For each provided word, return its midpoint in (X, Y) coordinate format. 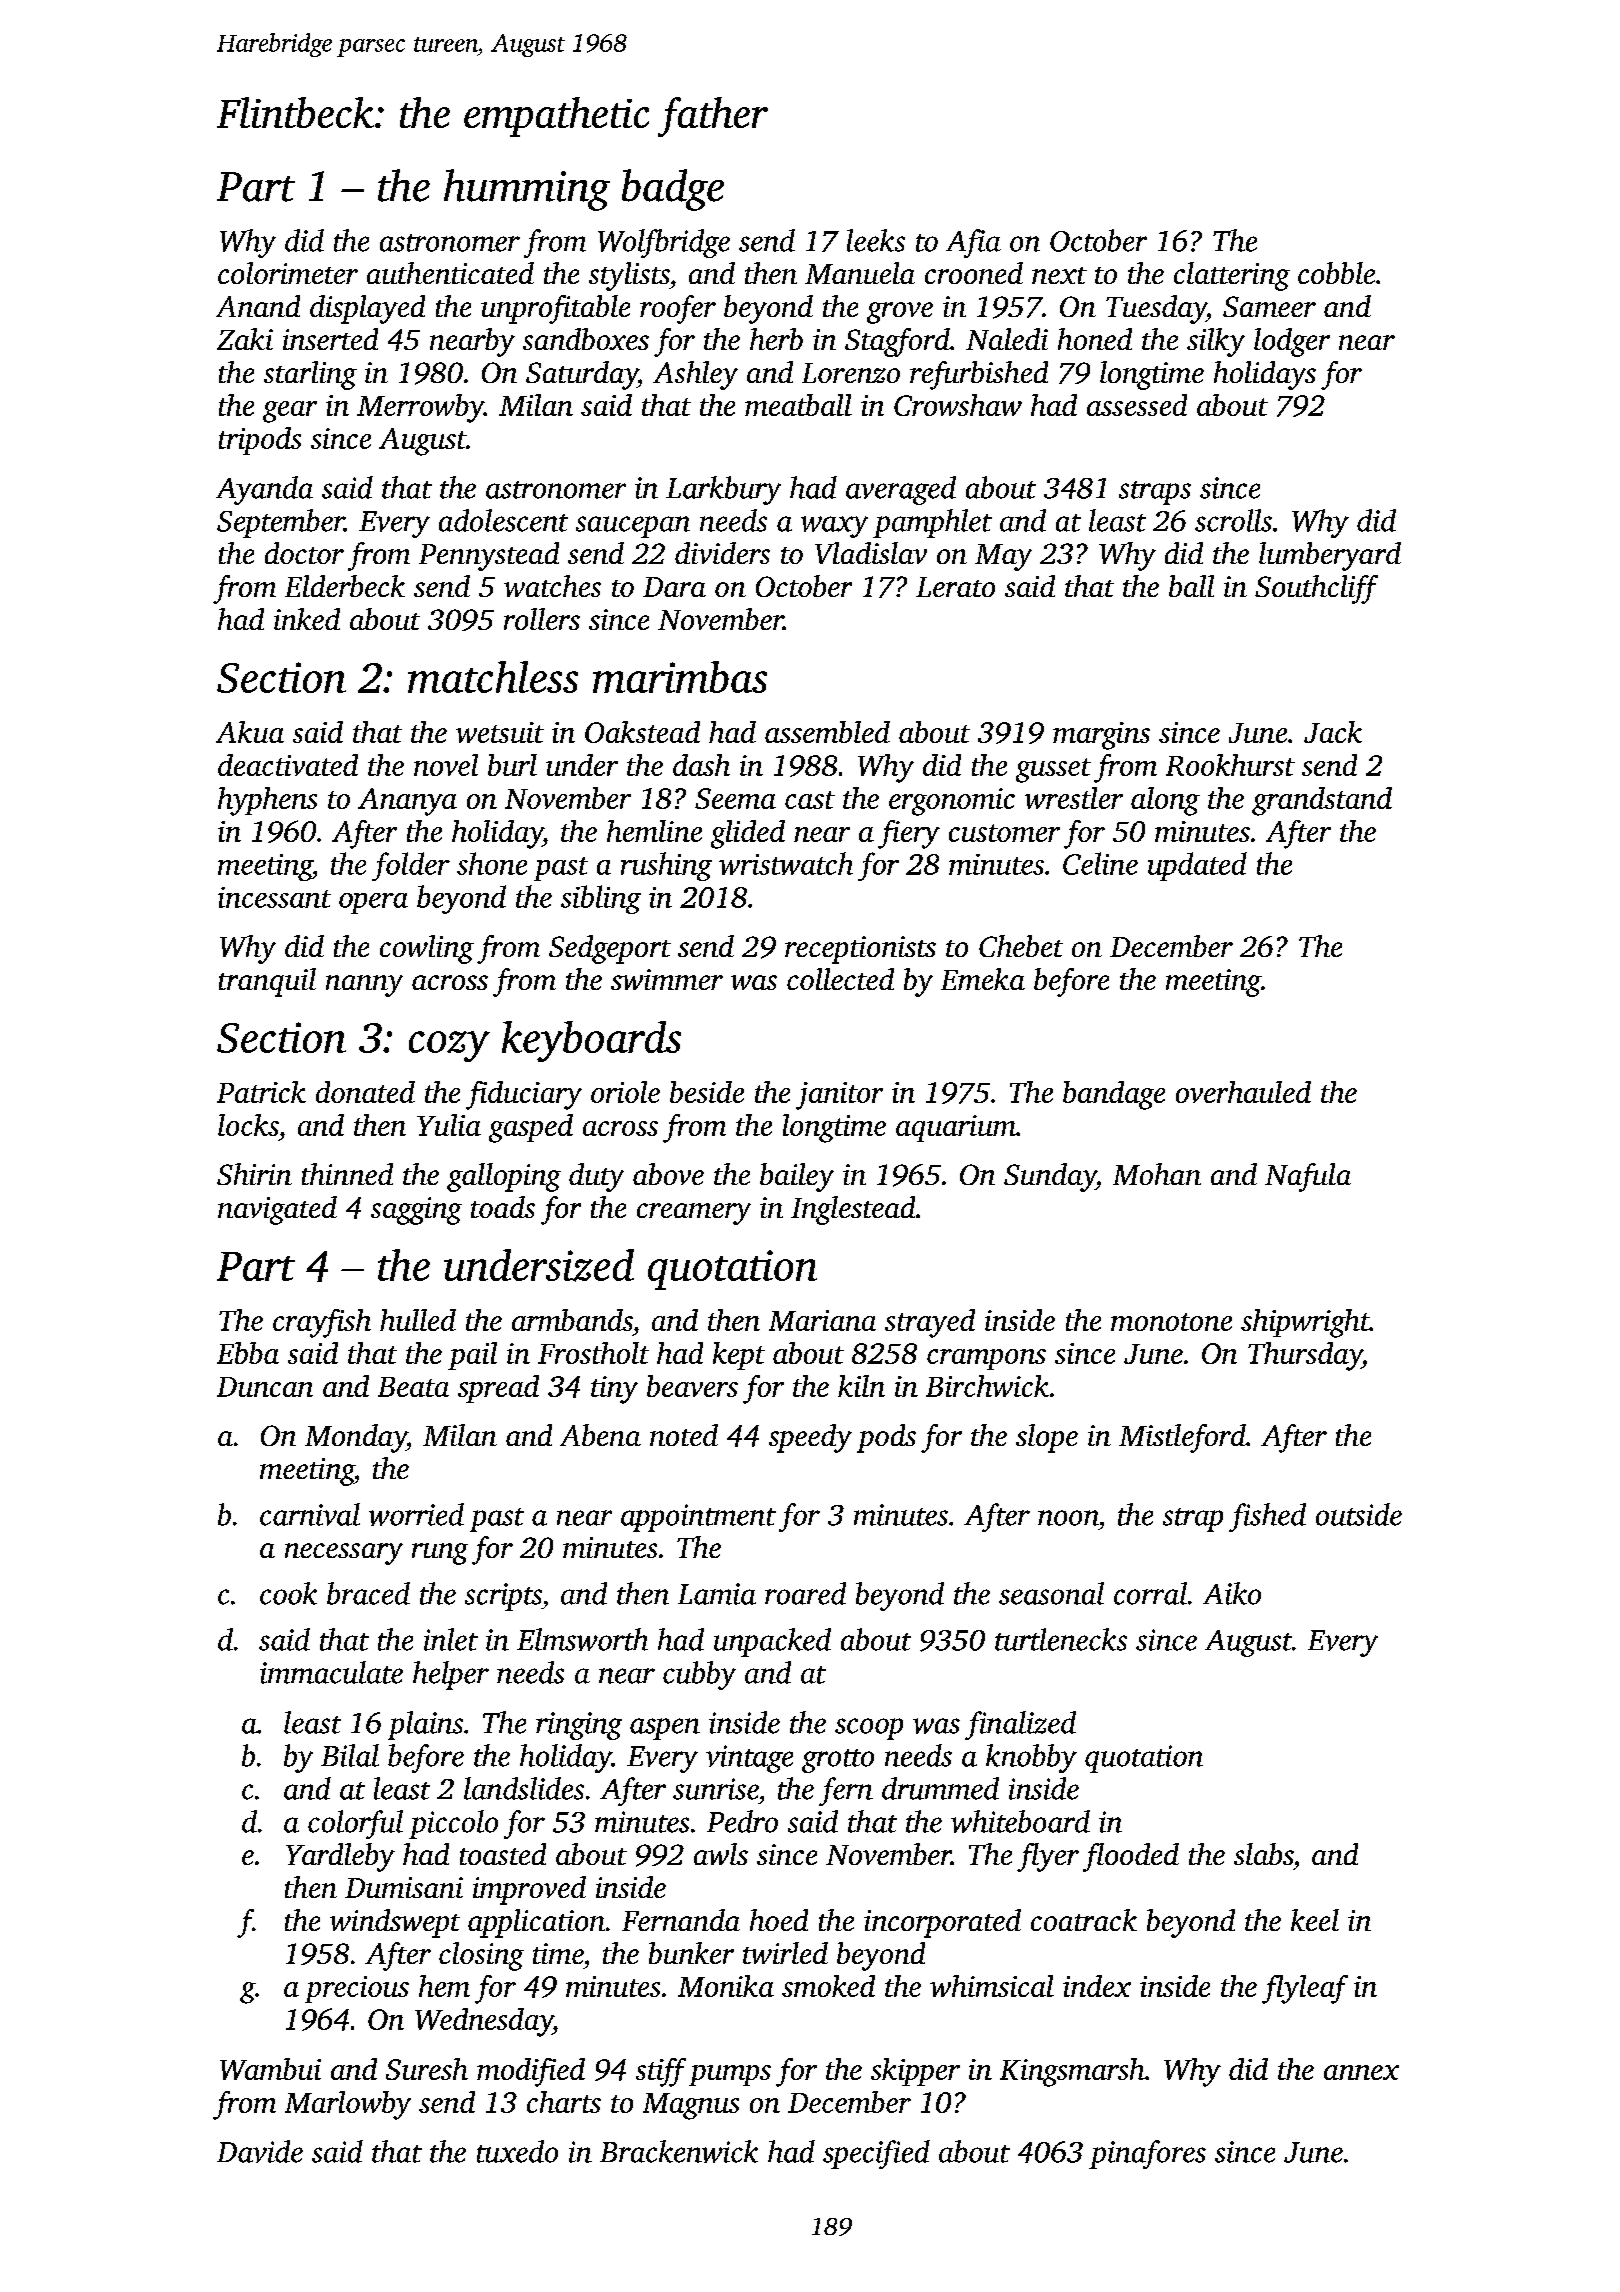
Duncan (265, 1387)
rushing (666, 866)
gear (290, 412)
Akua (250, 732)
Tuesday (1156, 309)
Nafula (1308, 1177)
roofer (678, 309)
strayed (930, 1323)
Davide (260, 2151)
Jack (1333, 732)
